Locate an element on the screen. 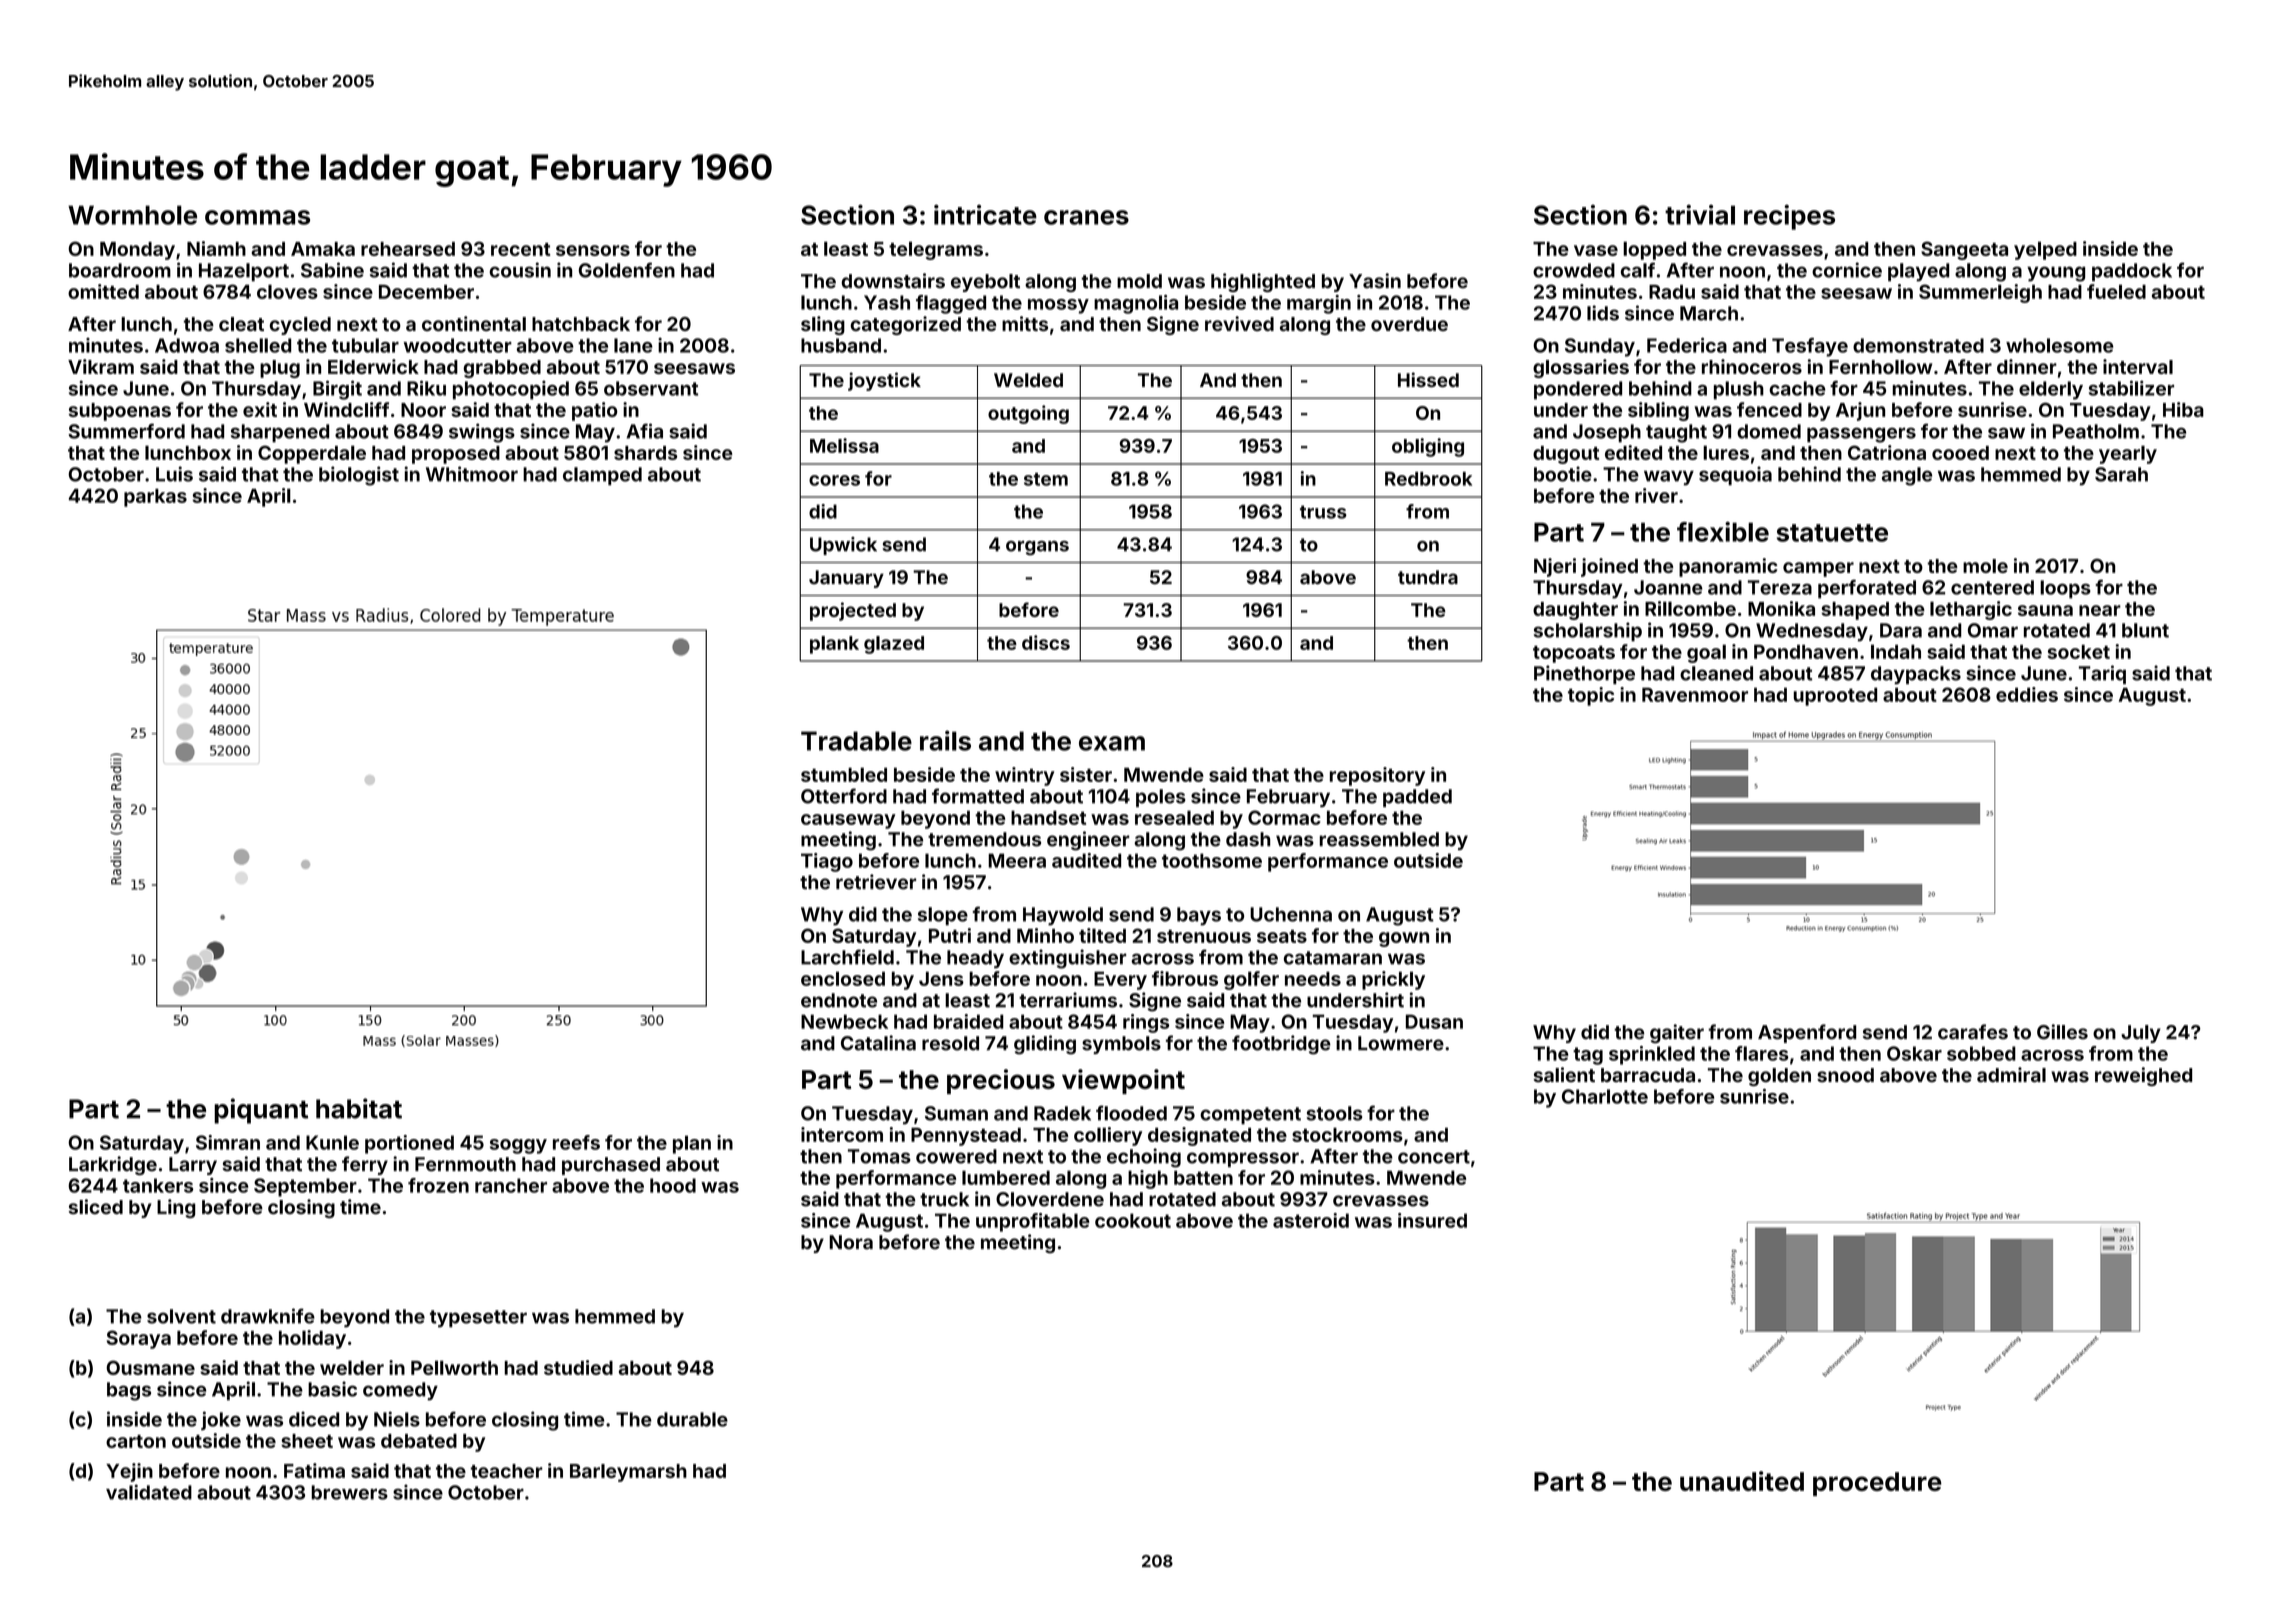 The width and height of the screenshot is (2282, 1614). diced is located at coordinates (314, 1419).
